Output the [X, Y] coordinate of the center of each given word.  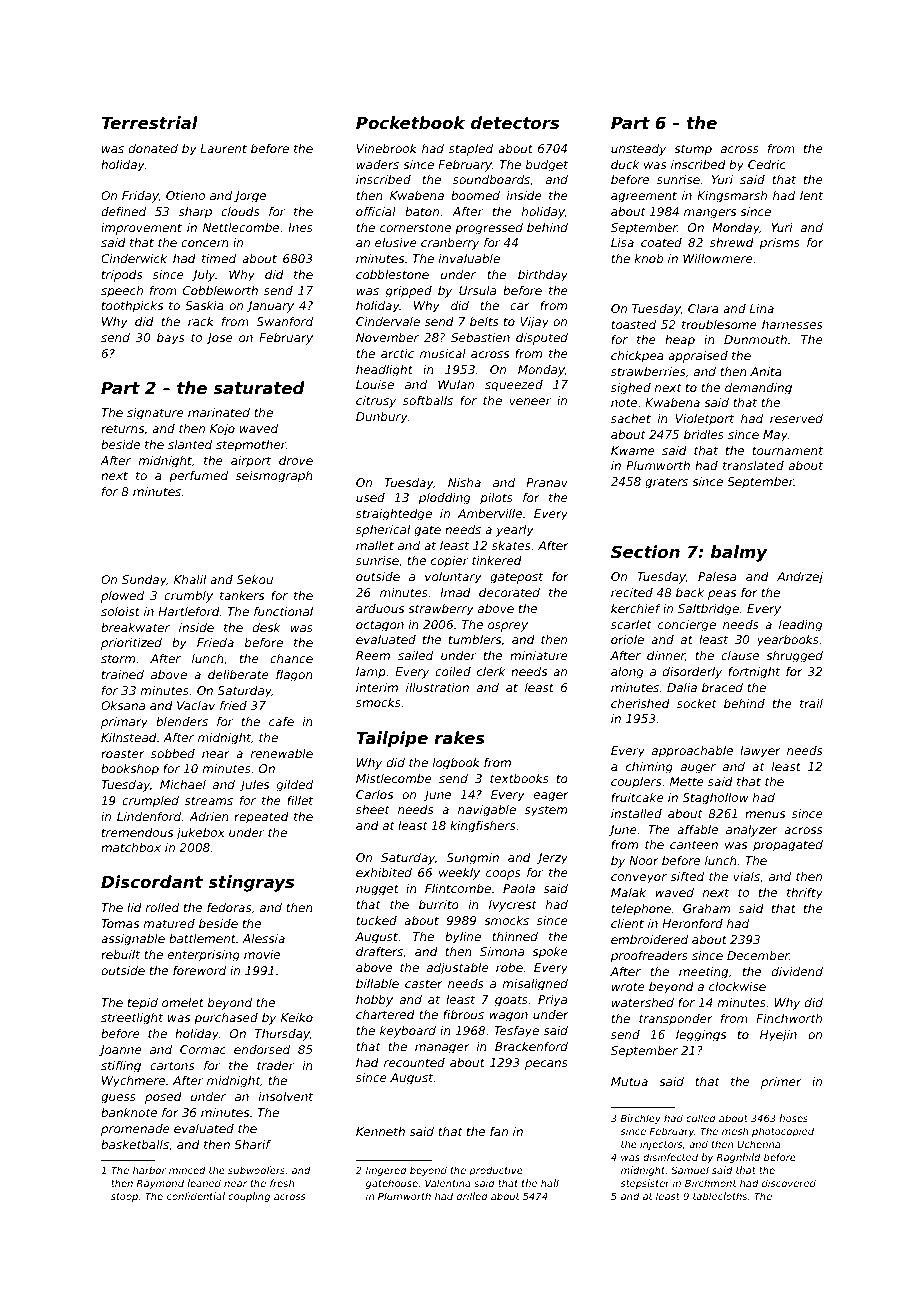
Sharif [252, 1144]
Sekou [255, 579]
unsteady [638, 150]
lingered [386, 1171]
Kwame [633, 450]
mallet [375, 545]
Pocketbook [410, 122]
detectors [515, 122]
